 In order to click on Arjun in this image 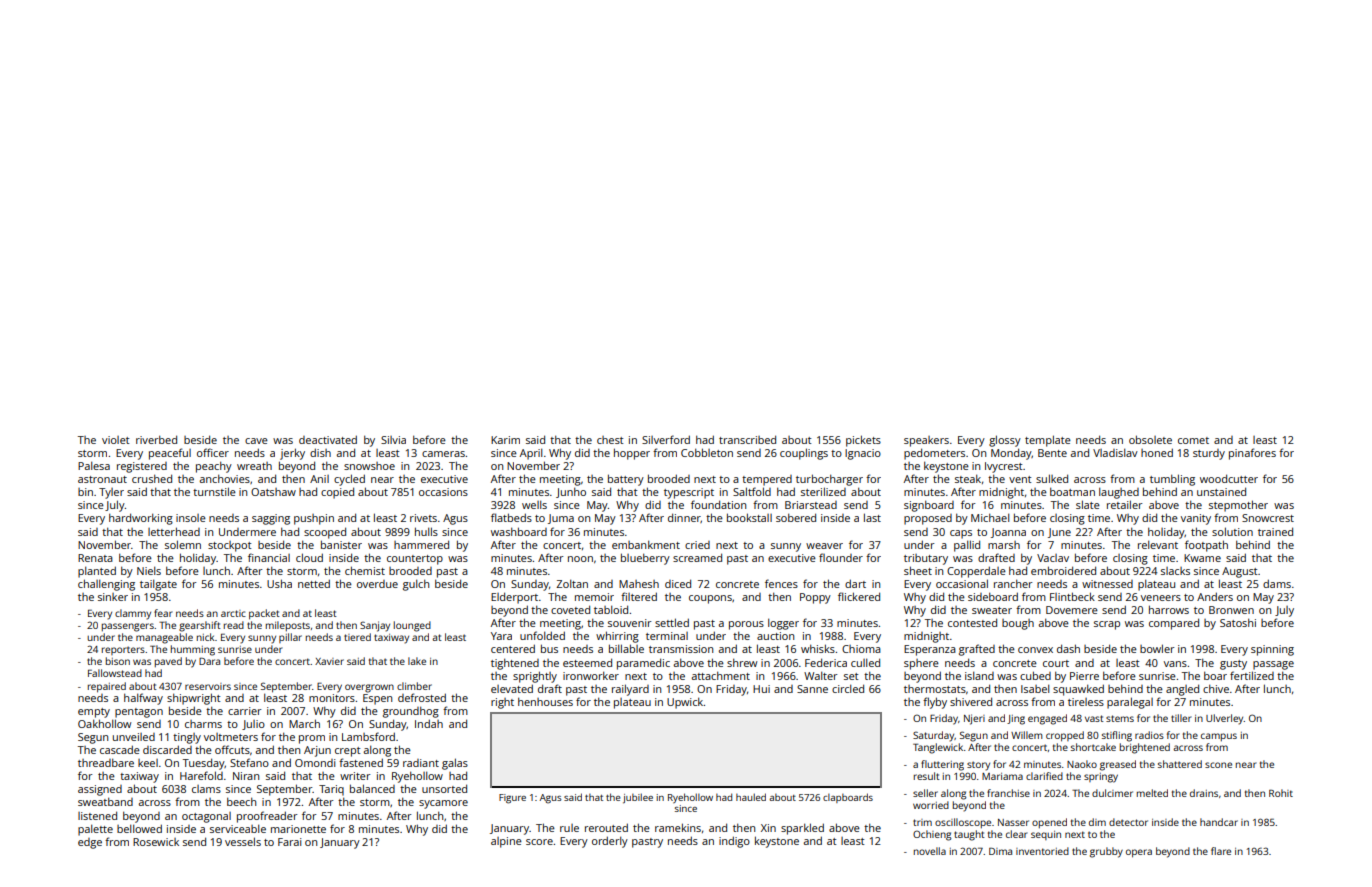, I will do `click(317, 751)`.
